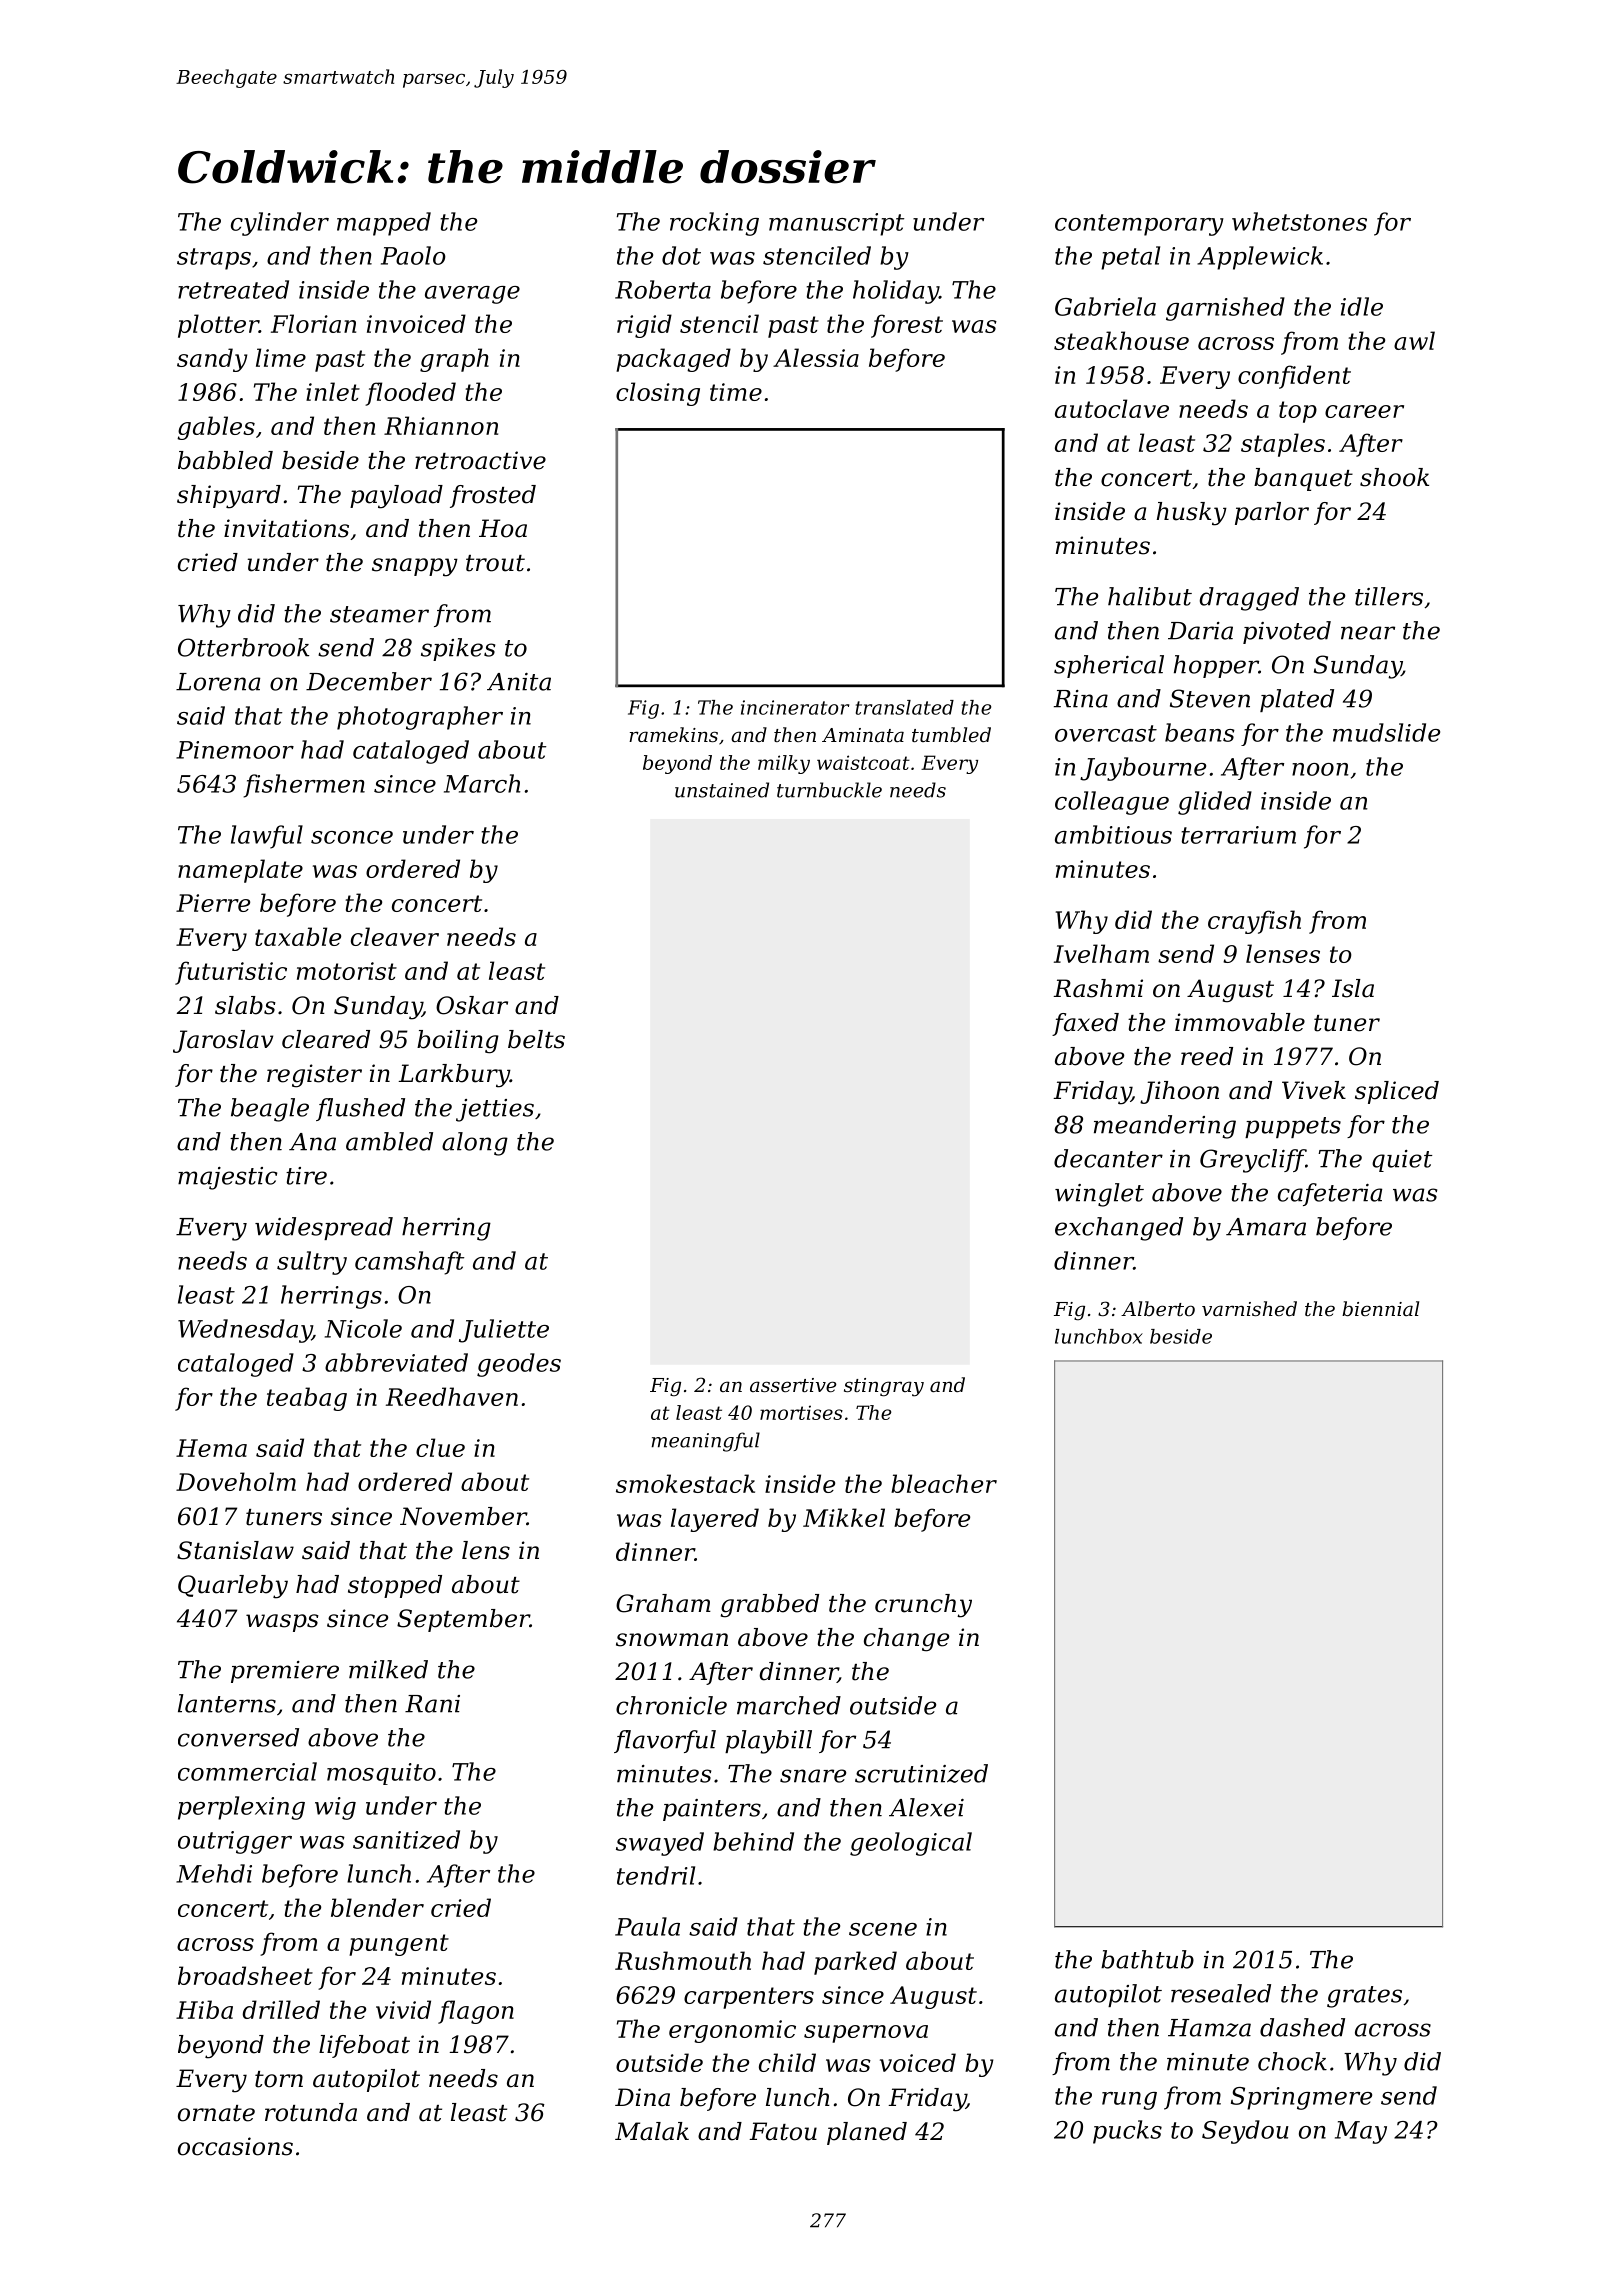  What do you see at coordinates (1139, 225) in the document?
I see `contemporary` at bounding box center [1139, 225].
